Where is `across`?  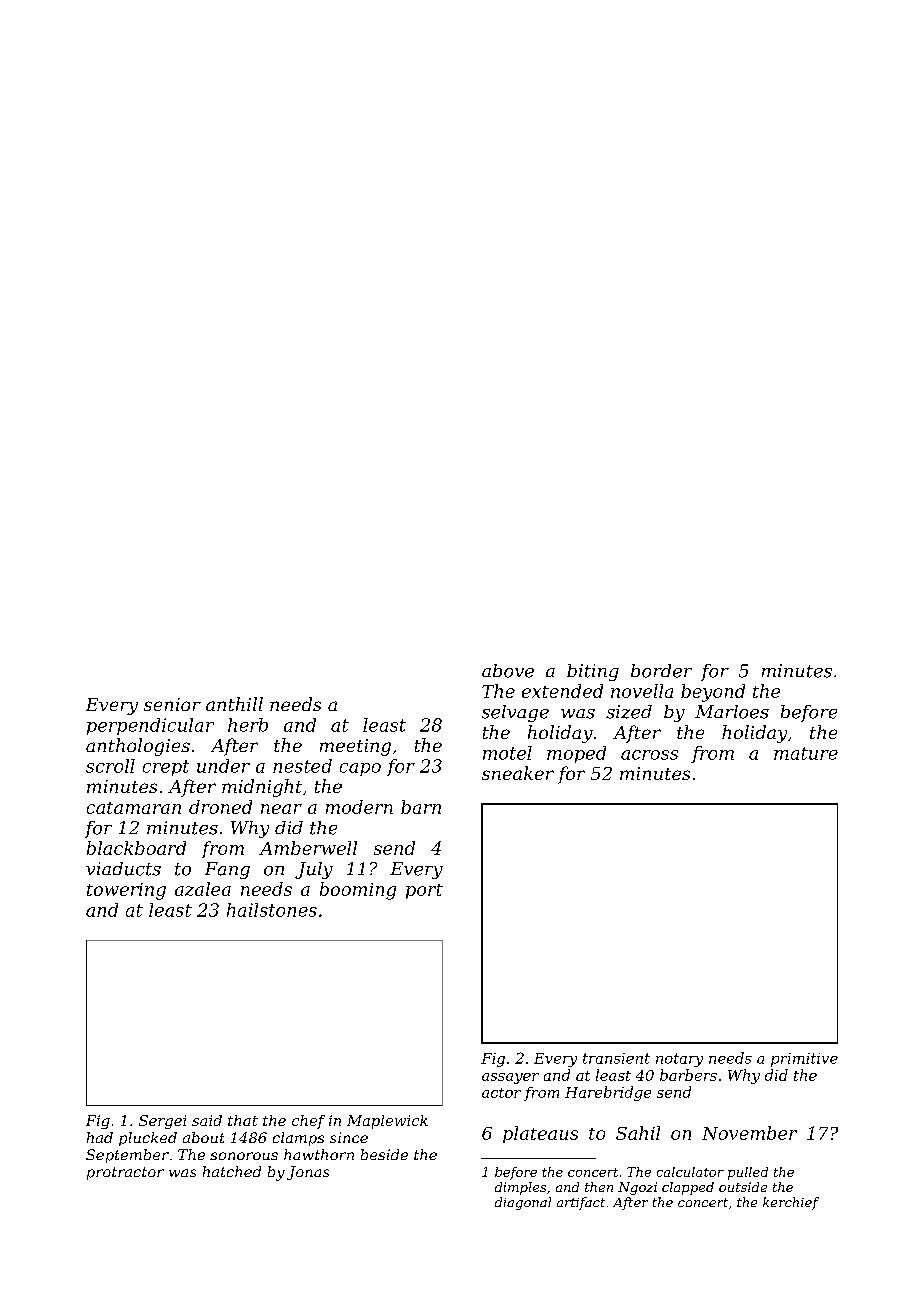 across is located at coordinates (649, 755).
